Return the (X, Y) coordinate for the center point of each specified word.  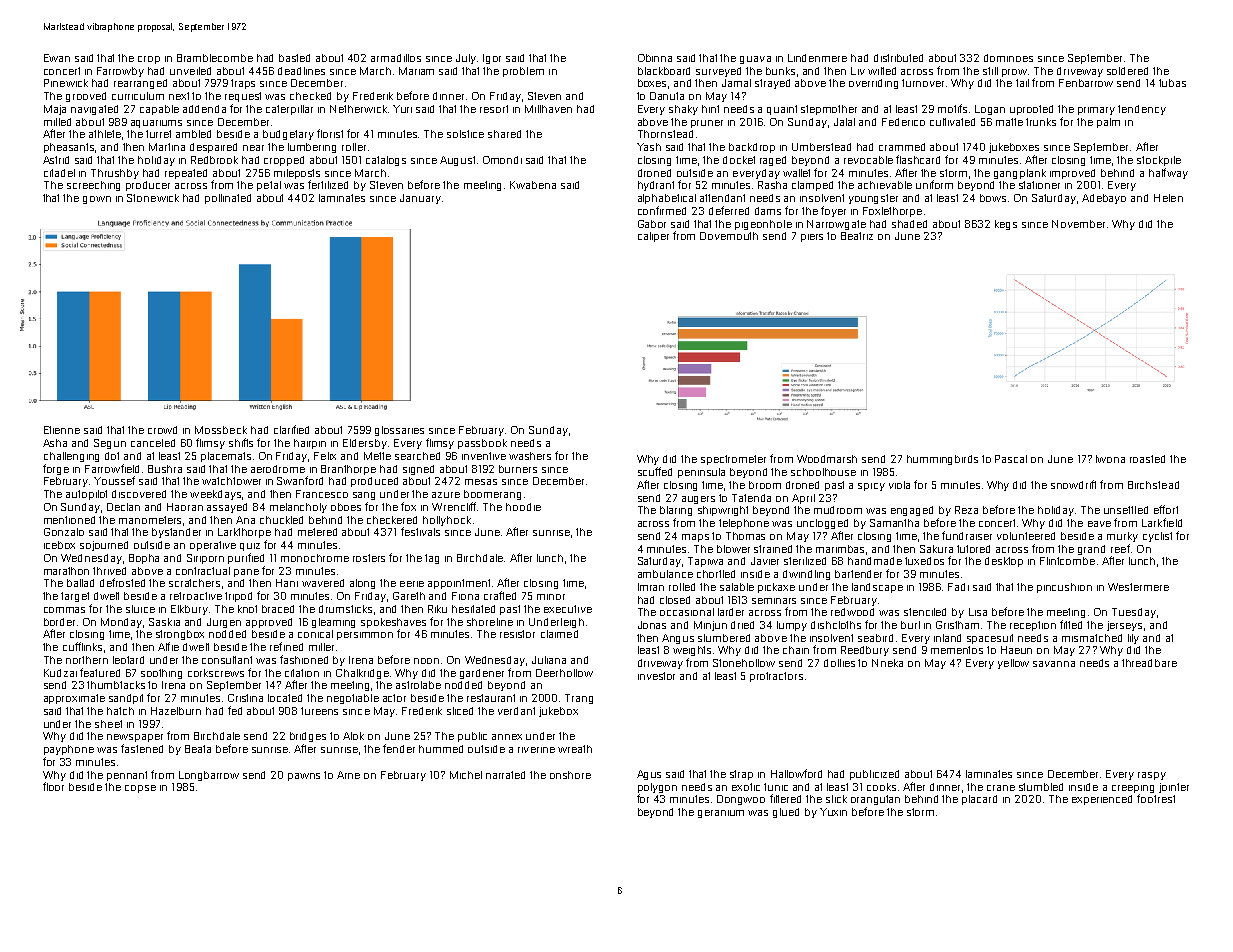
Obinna (655, 58)
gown (97, 200)
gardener (482, 674)
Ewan (57, 58)
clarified (291, 429)
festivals (420, 531)
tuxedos (924, 561)
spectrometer (733, 460)
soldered (1127, 71)
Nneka (887, 663)
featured (100, 672)
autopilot (86, 495)
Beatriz (857, 236)
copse (140, 789)
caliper (653, 237)
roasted (1147, 459)
